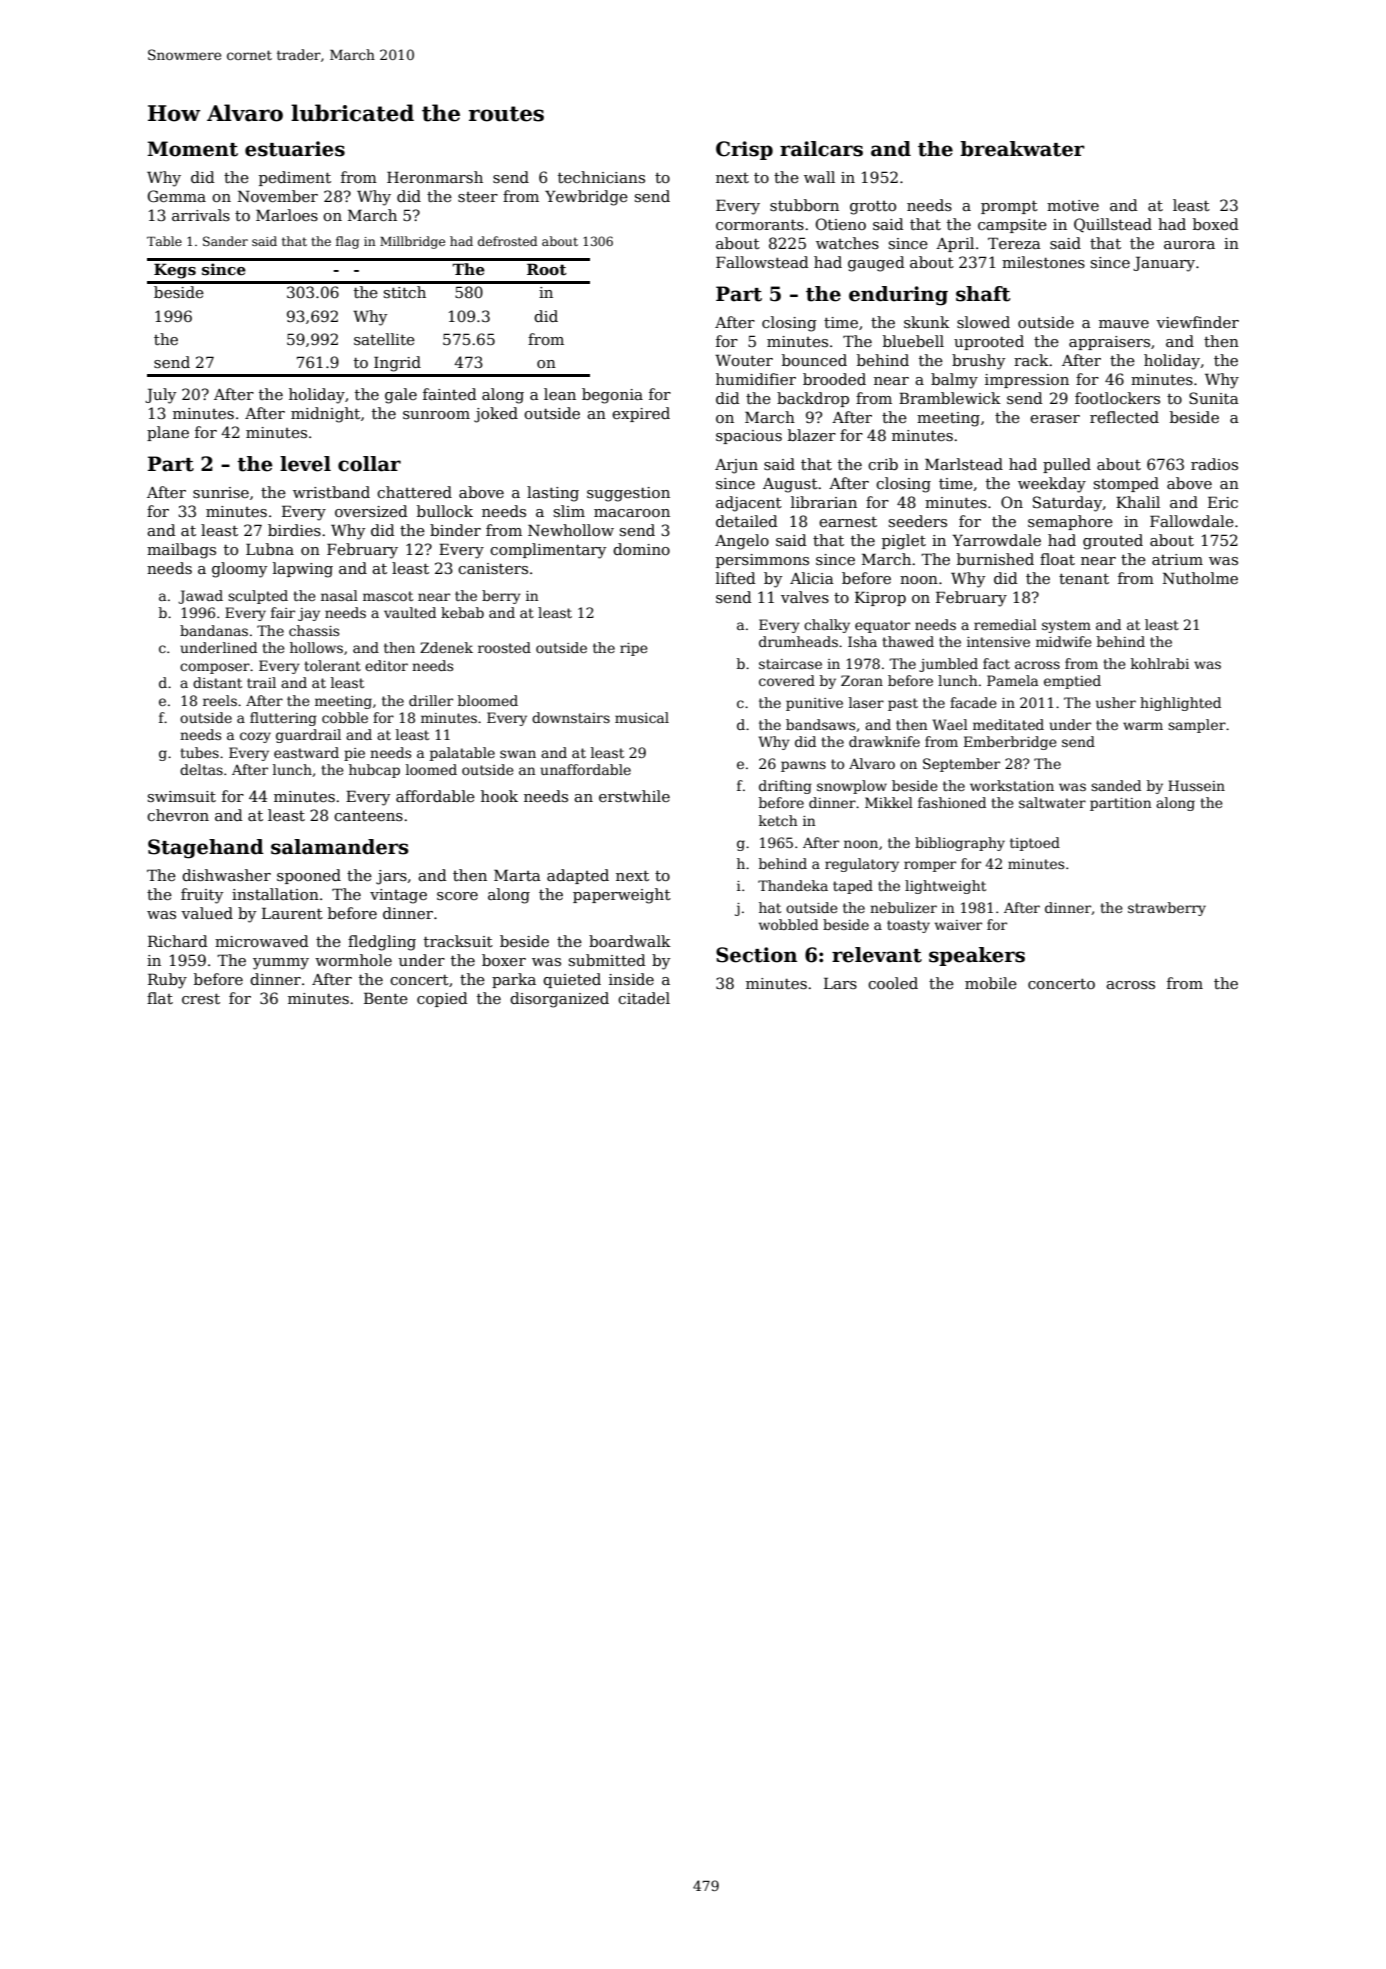 This screenshot has height=1969, width=1386. What do you see at coordinates (340, 847) in the screenshot?
I see `salamanders` at bounding box center [340, 847].
